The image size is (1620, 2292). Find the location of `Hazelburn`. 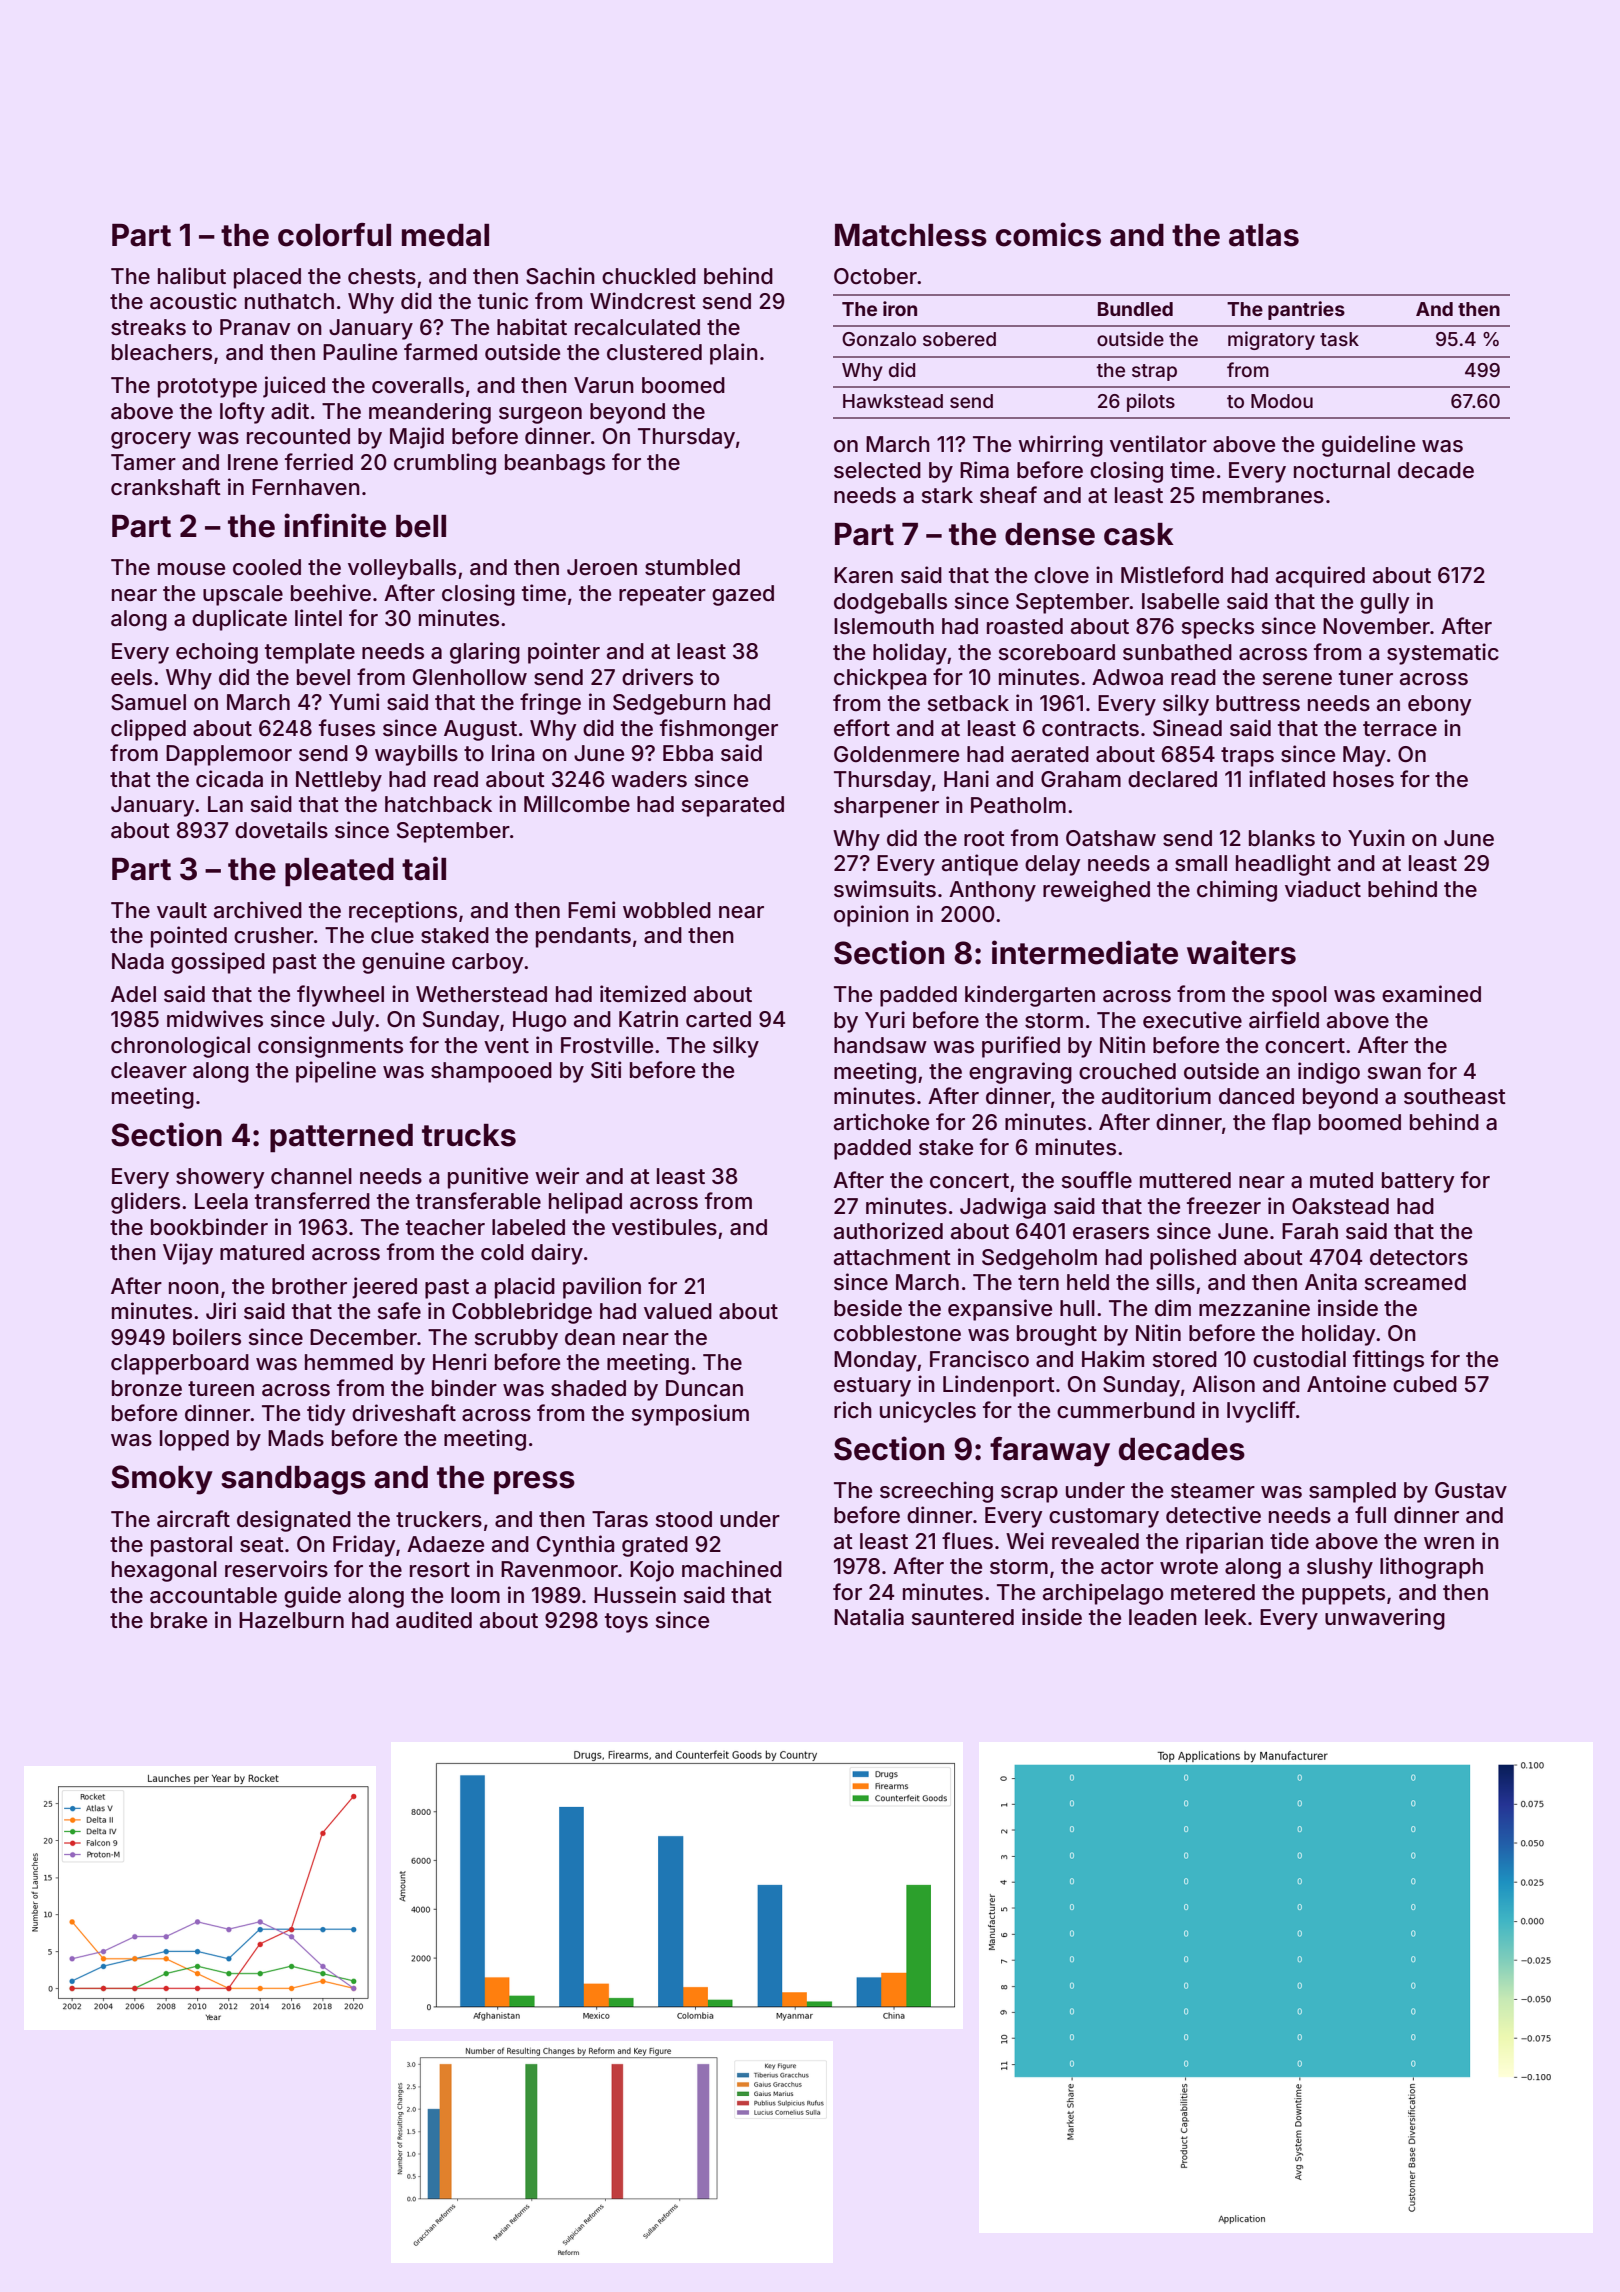

Hazelburn is located at coordinates (291, 1620).
